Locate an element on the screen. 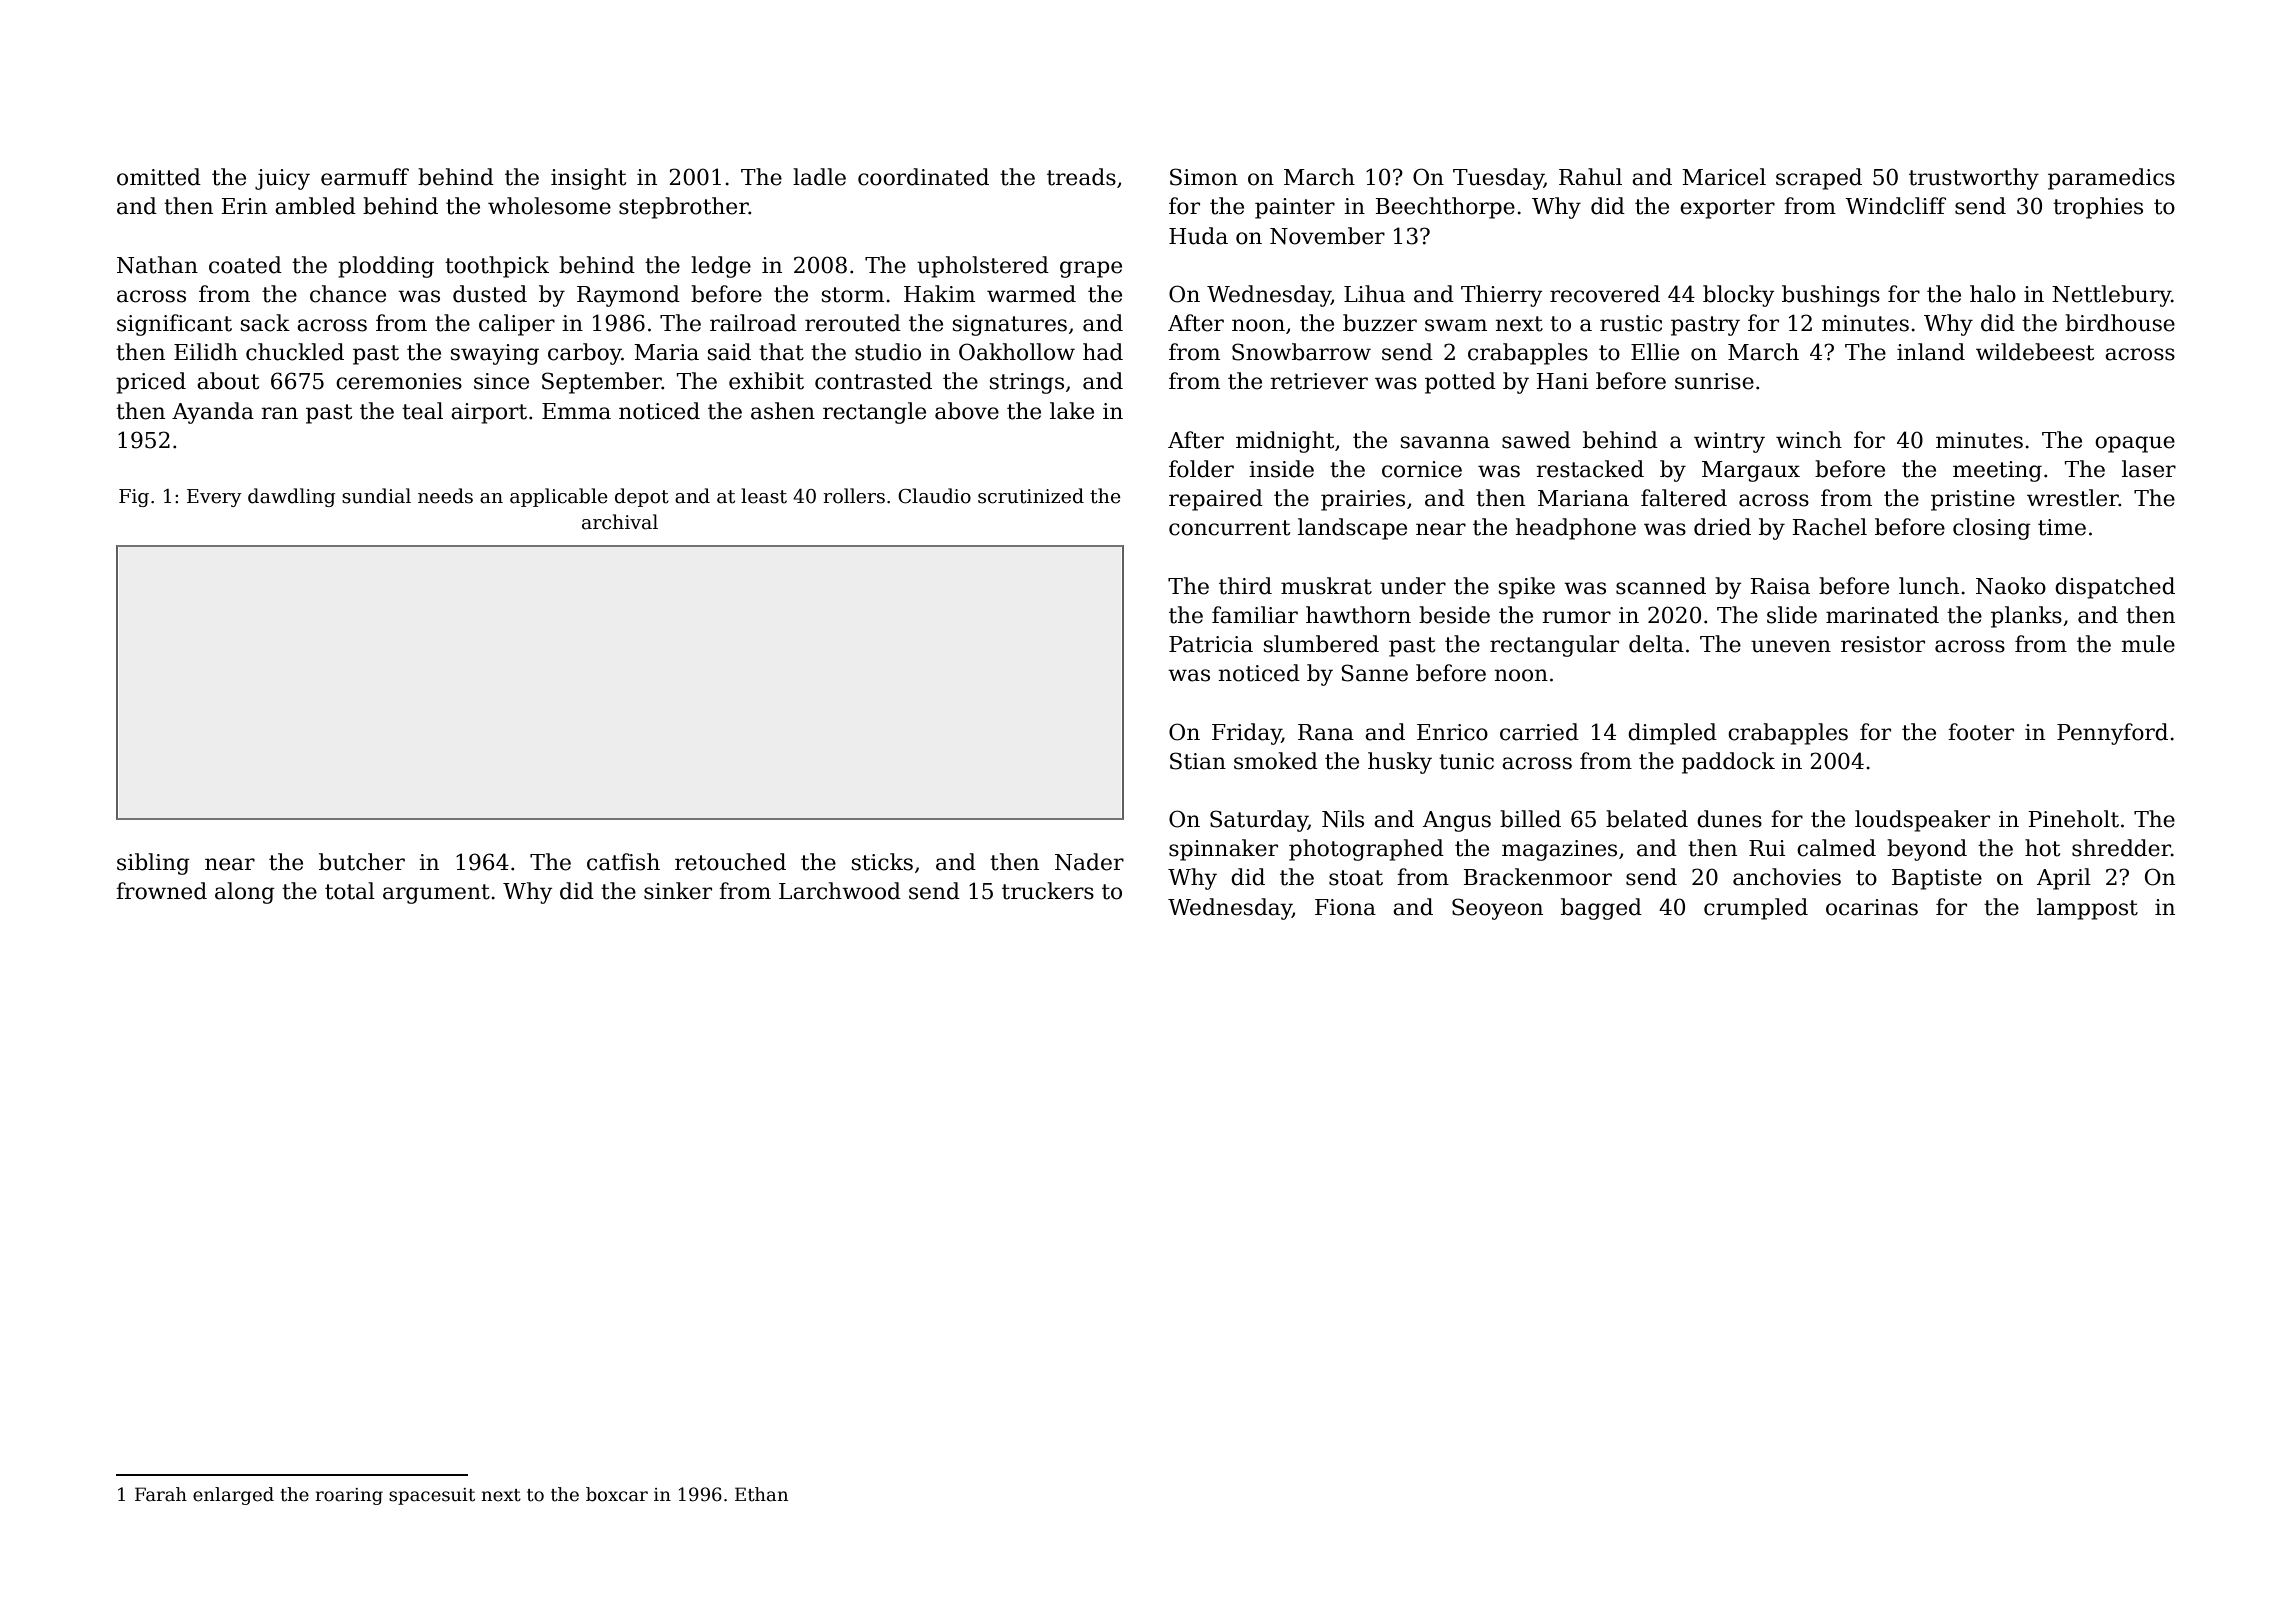 Image resolution: width=2292 pixels, height=1620 pixels. boxcar is located at coordinates (617, 1494).
